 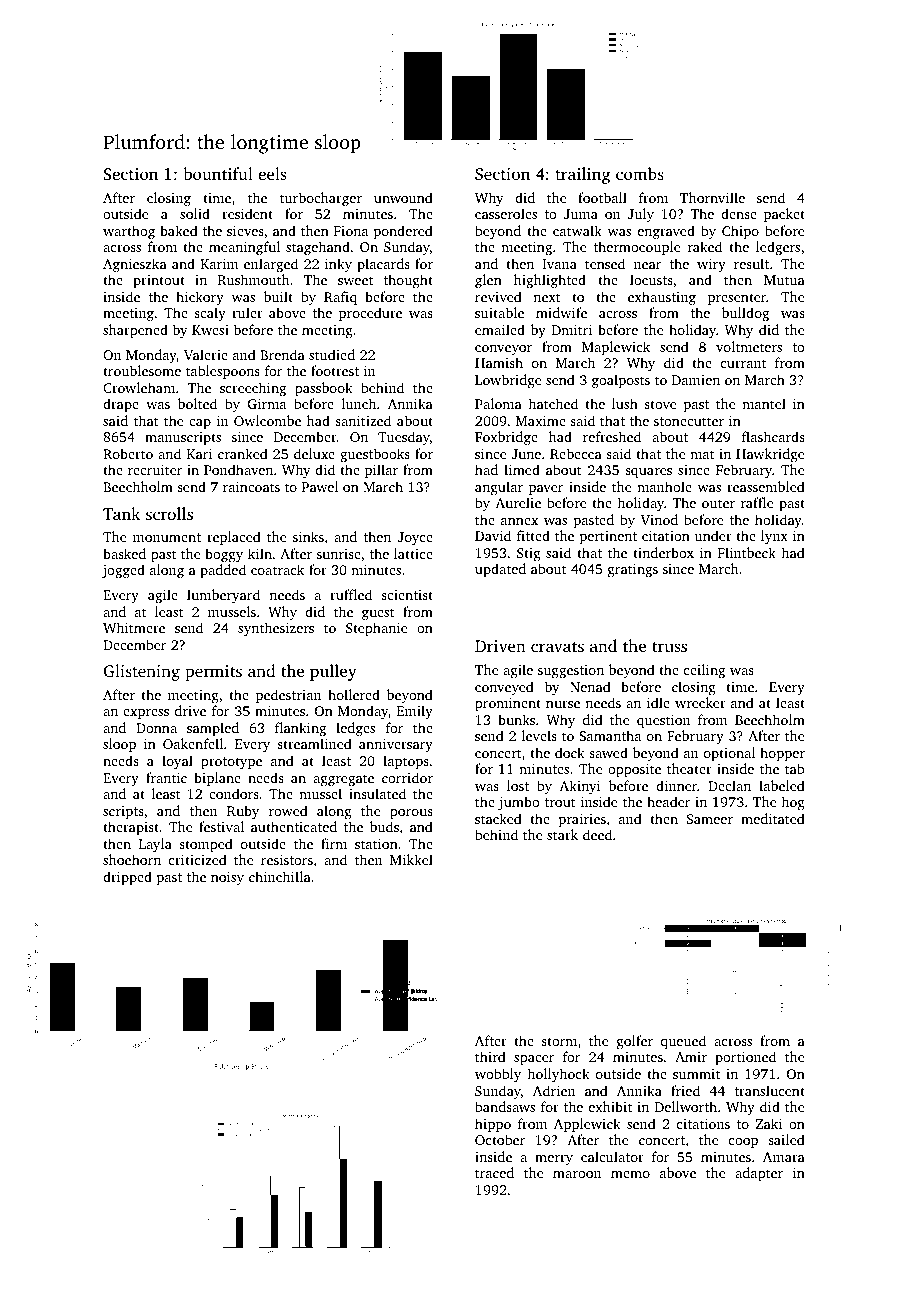 What do you see at coordinates (234, 538) in the screenshot?
I see `replaced` at bounding box center [234, 538].
